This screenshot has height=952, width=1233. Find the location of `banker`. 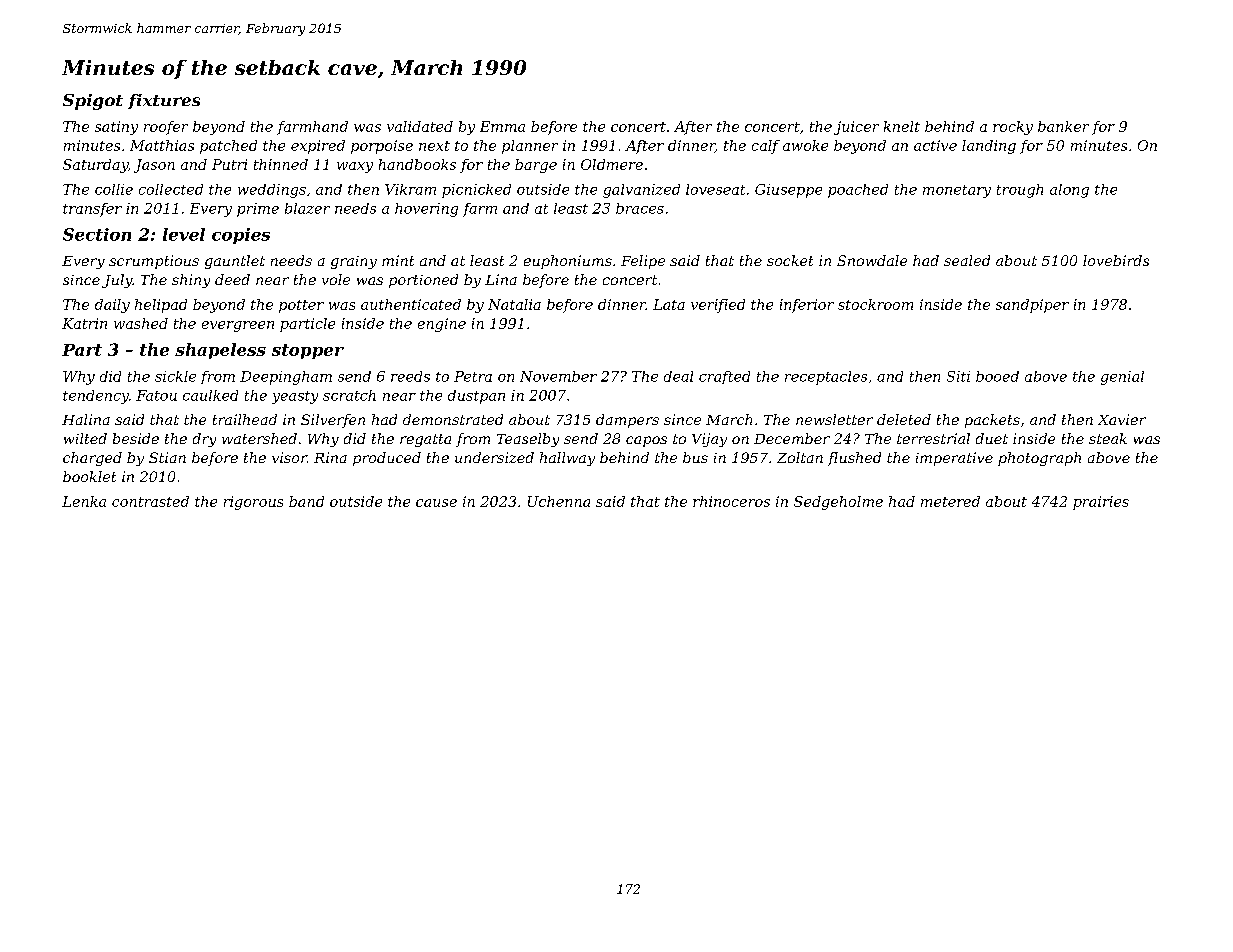

banker is located at coordinates (1063, 126).
